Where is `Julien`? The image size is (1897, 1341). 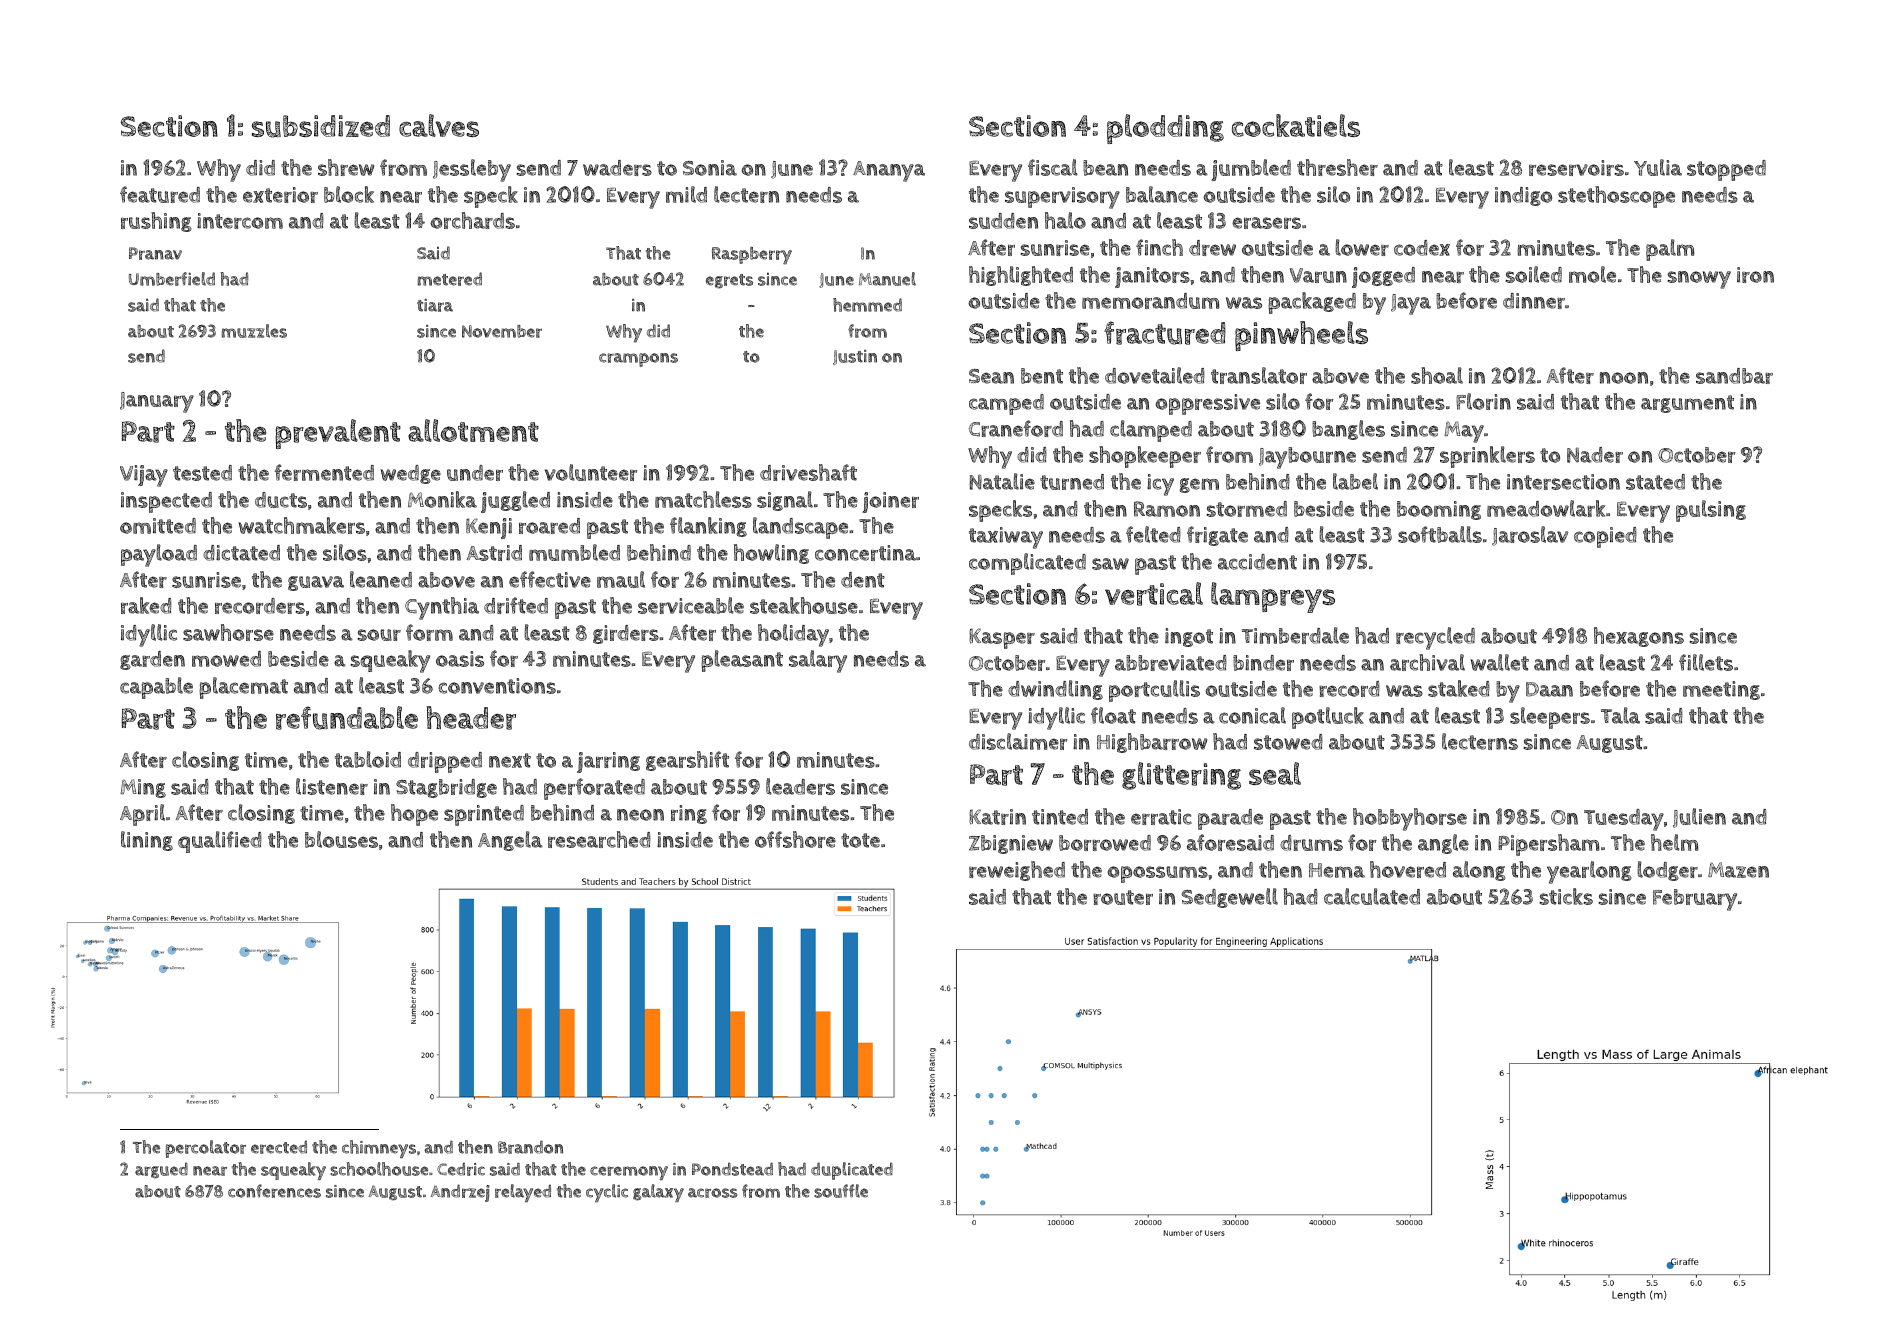
Julien is located at coordinates (1699, 818).
